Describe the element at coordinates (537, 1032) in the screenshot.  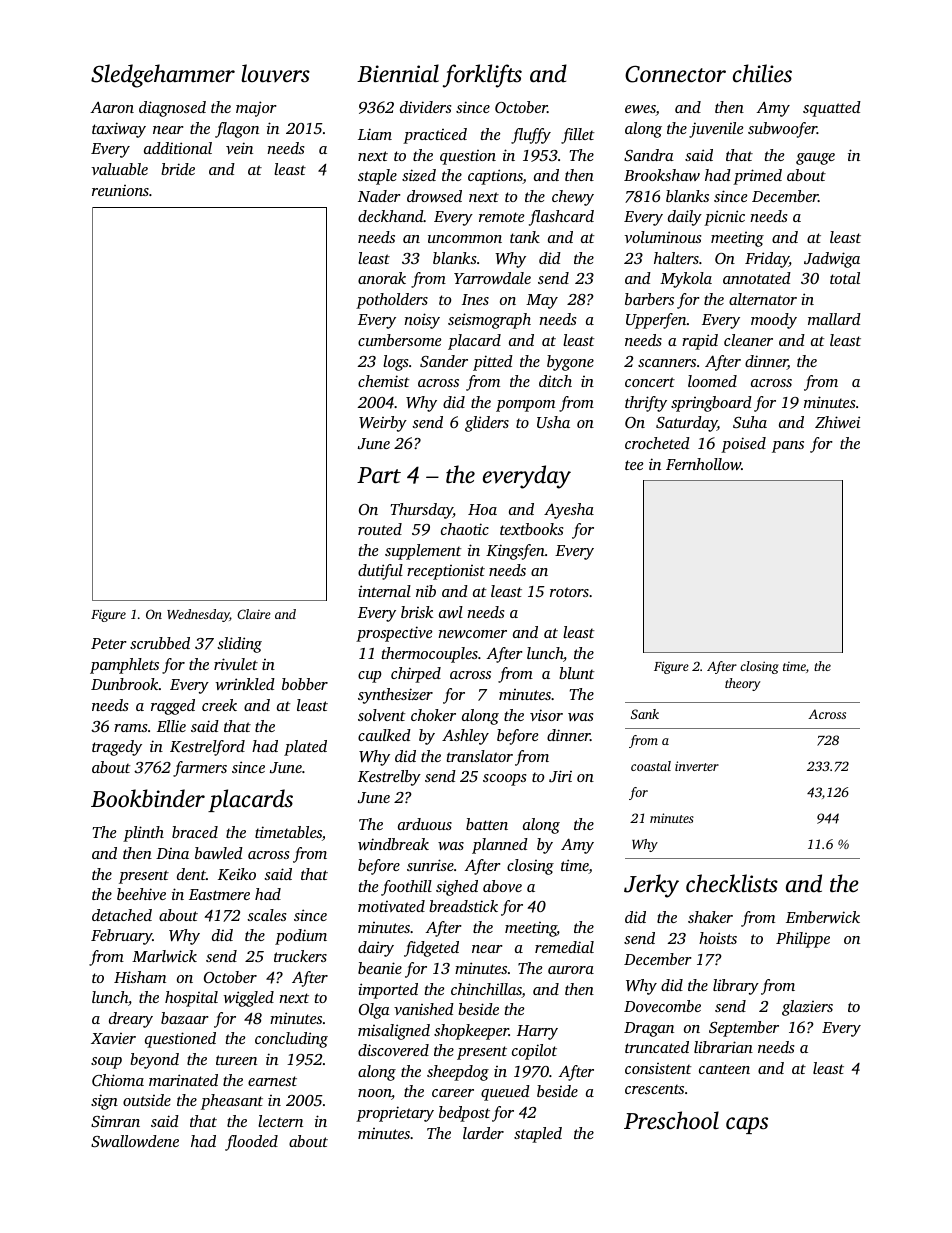
I see `Harry` at that location.
